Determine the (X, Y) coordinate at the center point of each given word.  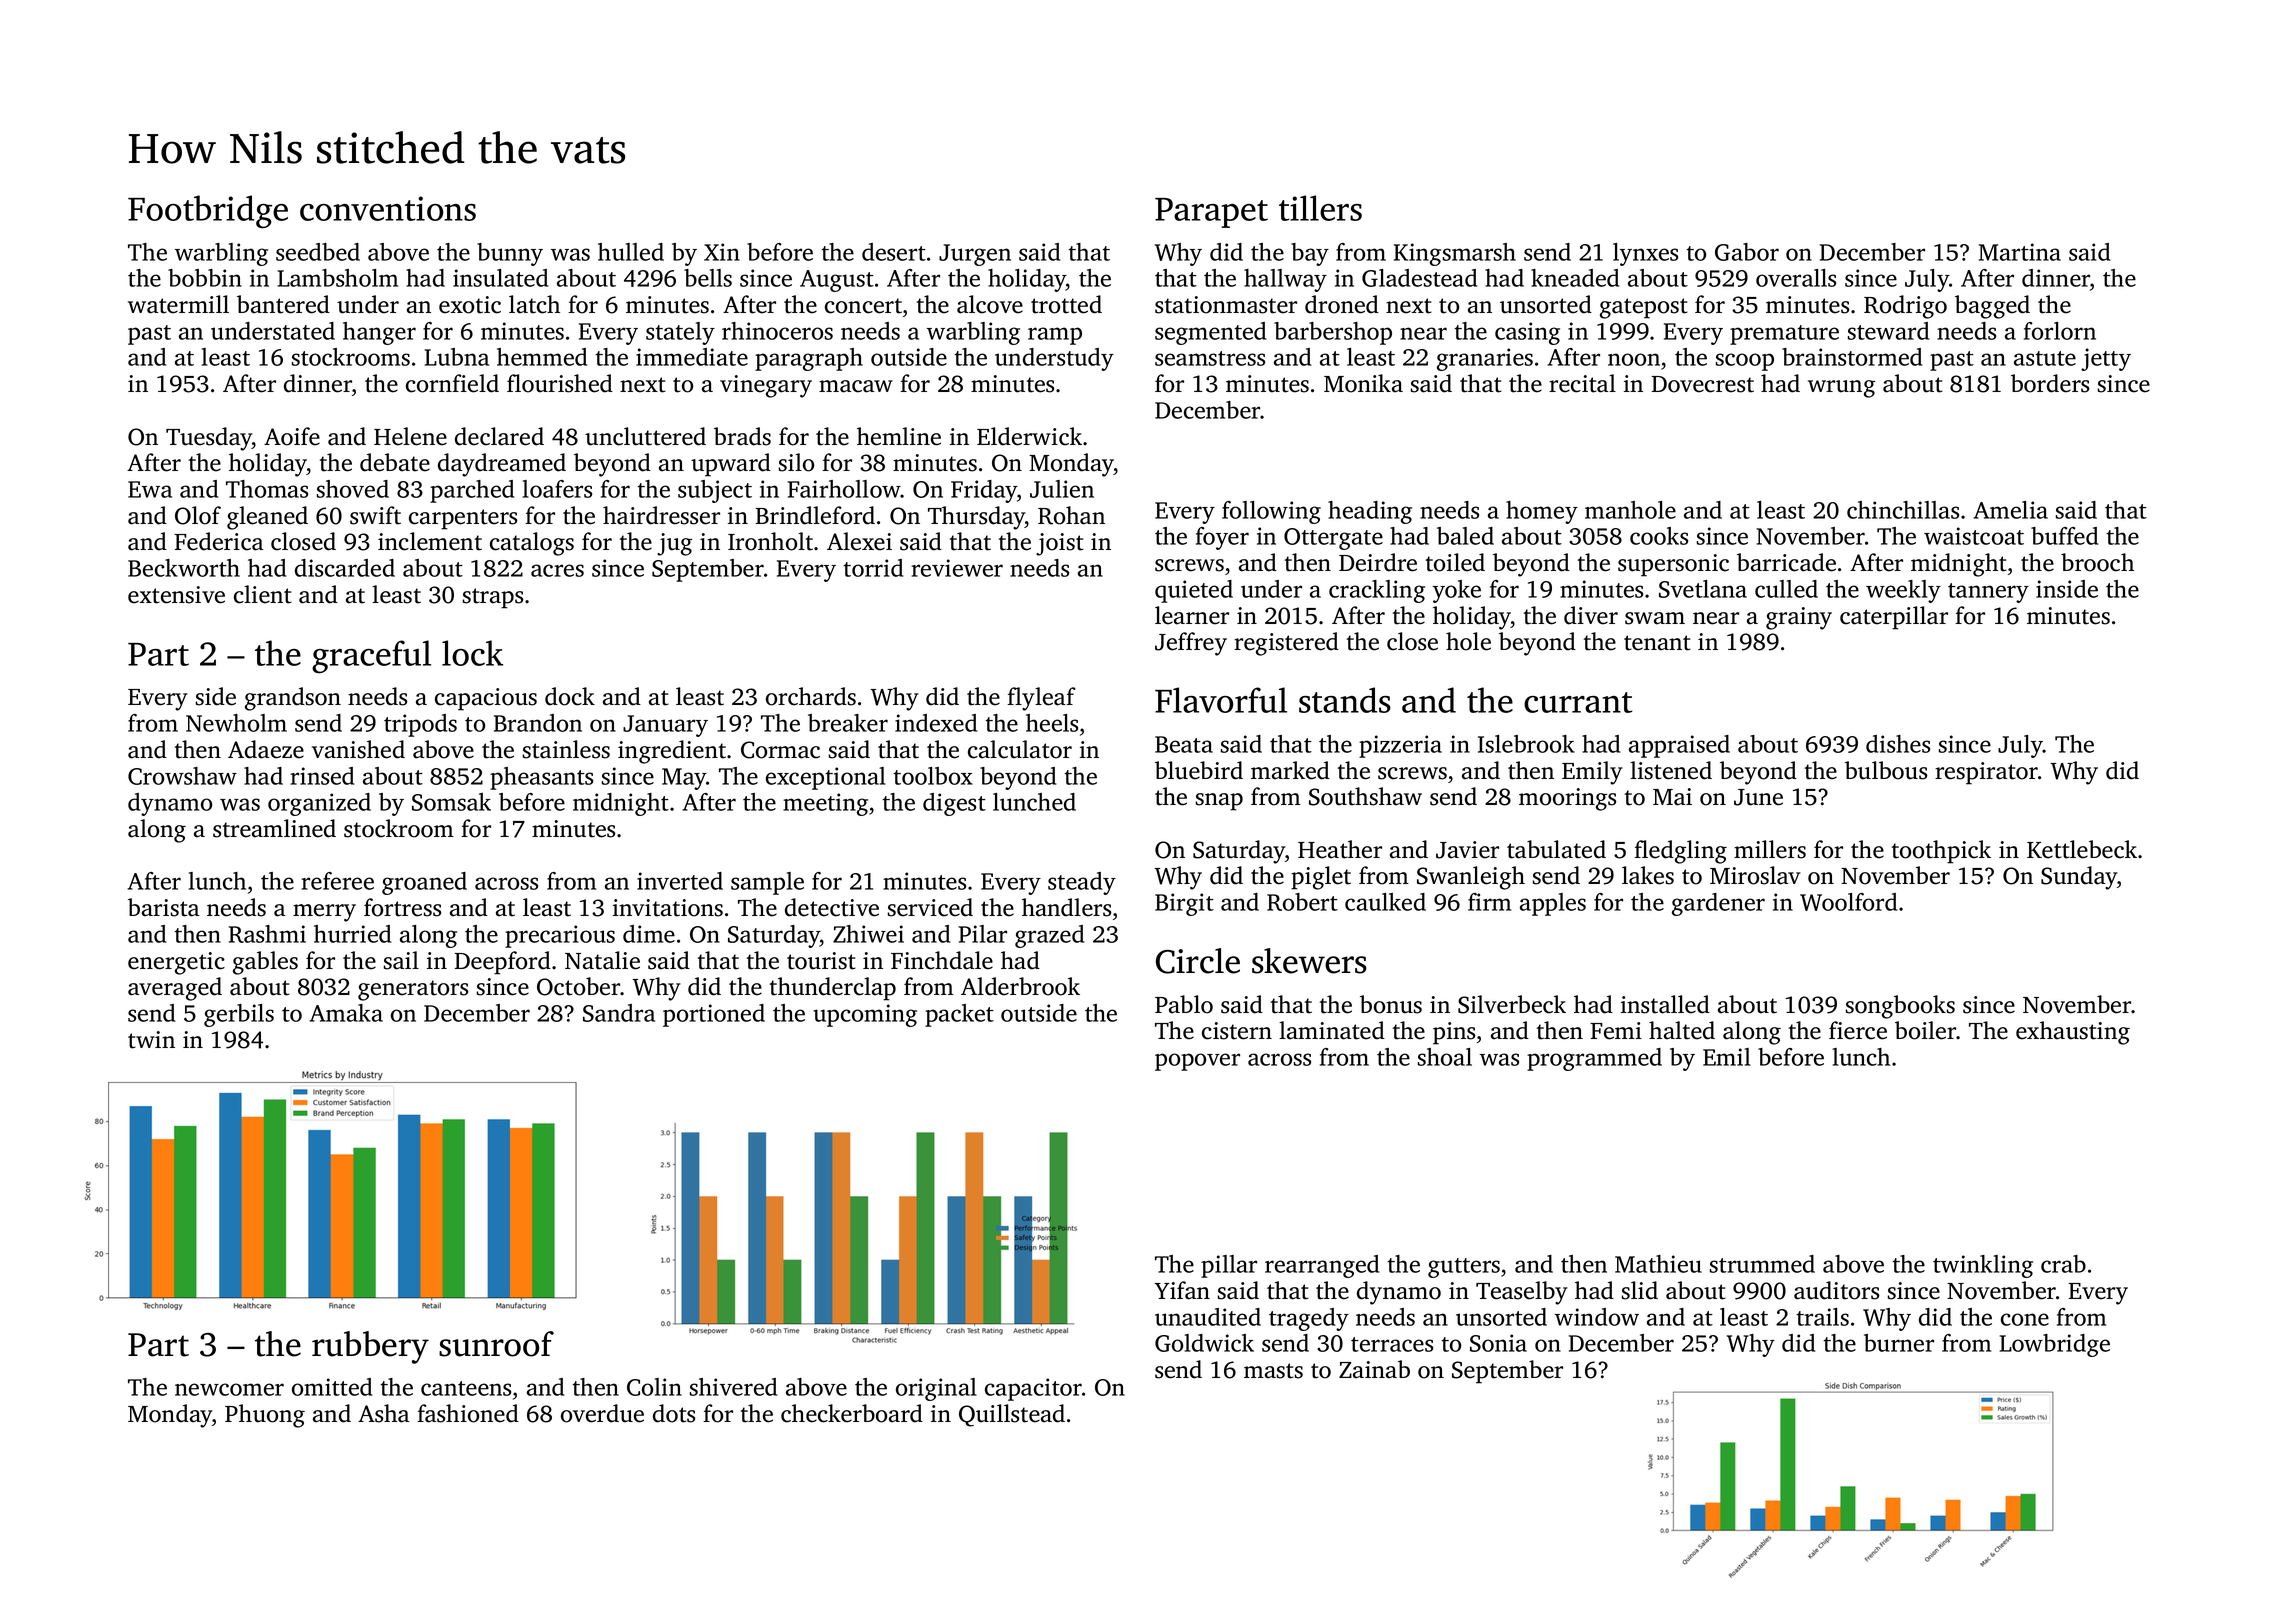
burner (1899, 1343)
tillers (1320, 208)
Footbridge (208, 211)
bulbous (1886, 770)
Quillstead (1012, 1415)
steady (1082, 883)
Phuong (265, 1416)
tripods (420, 725)
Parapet (1211, 213)
